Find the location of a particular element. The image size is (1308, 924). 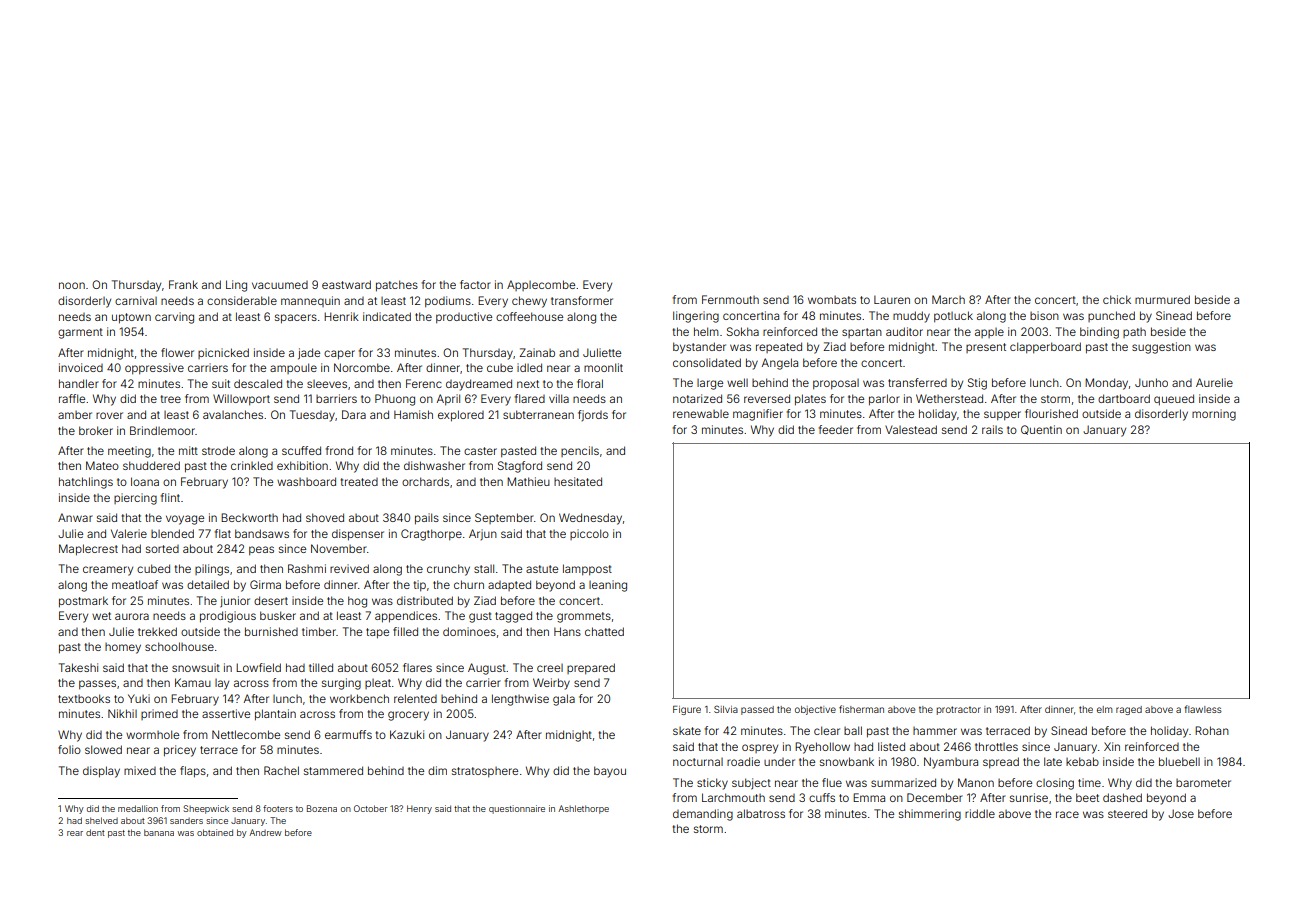

Fernmouth is located at coordinates (730, 299).
